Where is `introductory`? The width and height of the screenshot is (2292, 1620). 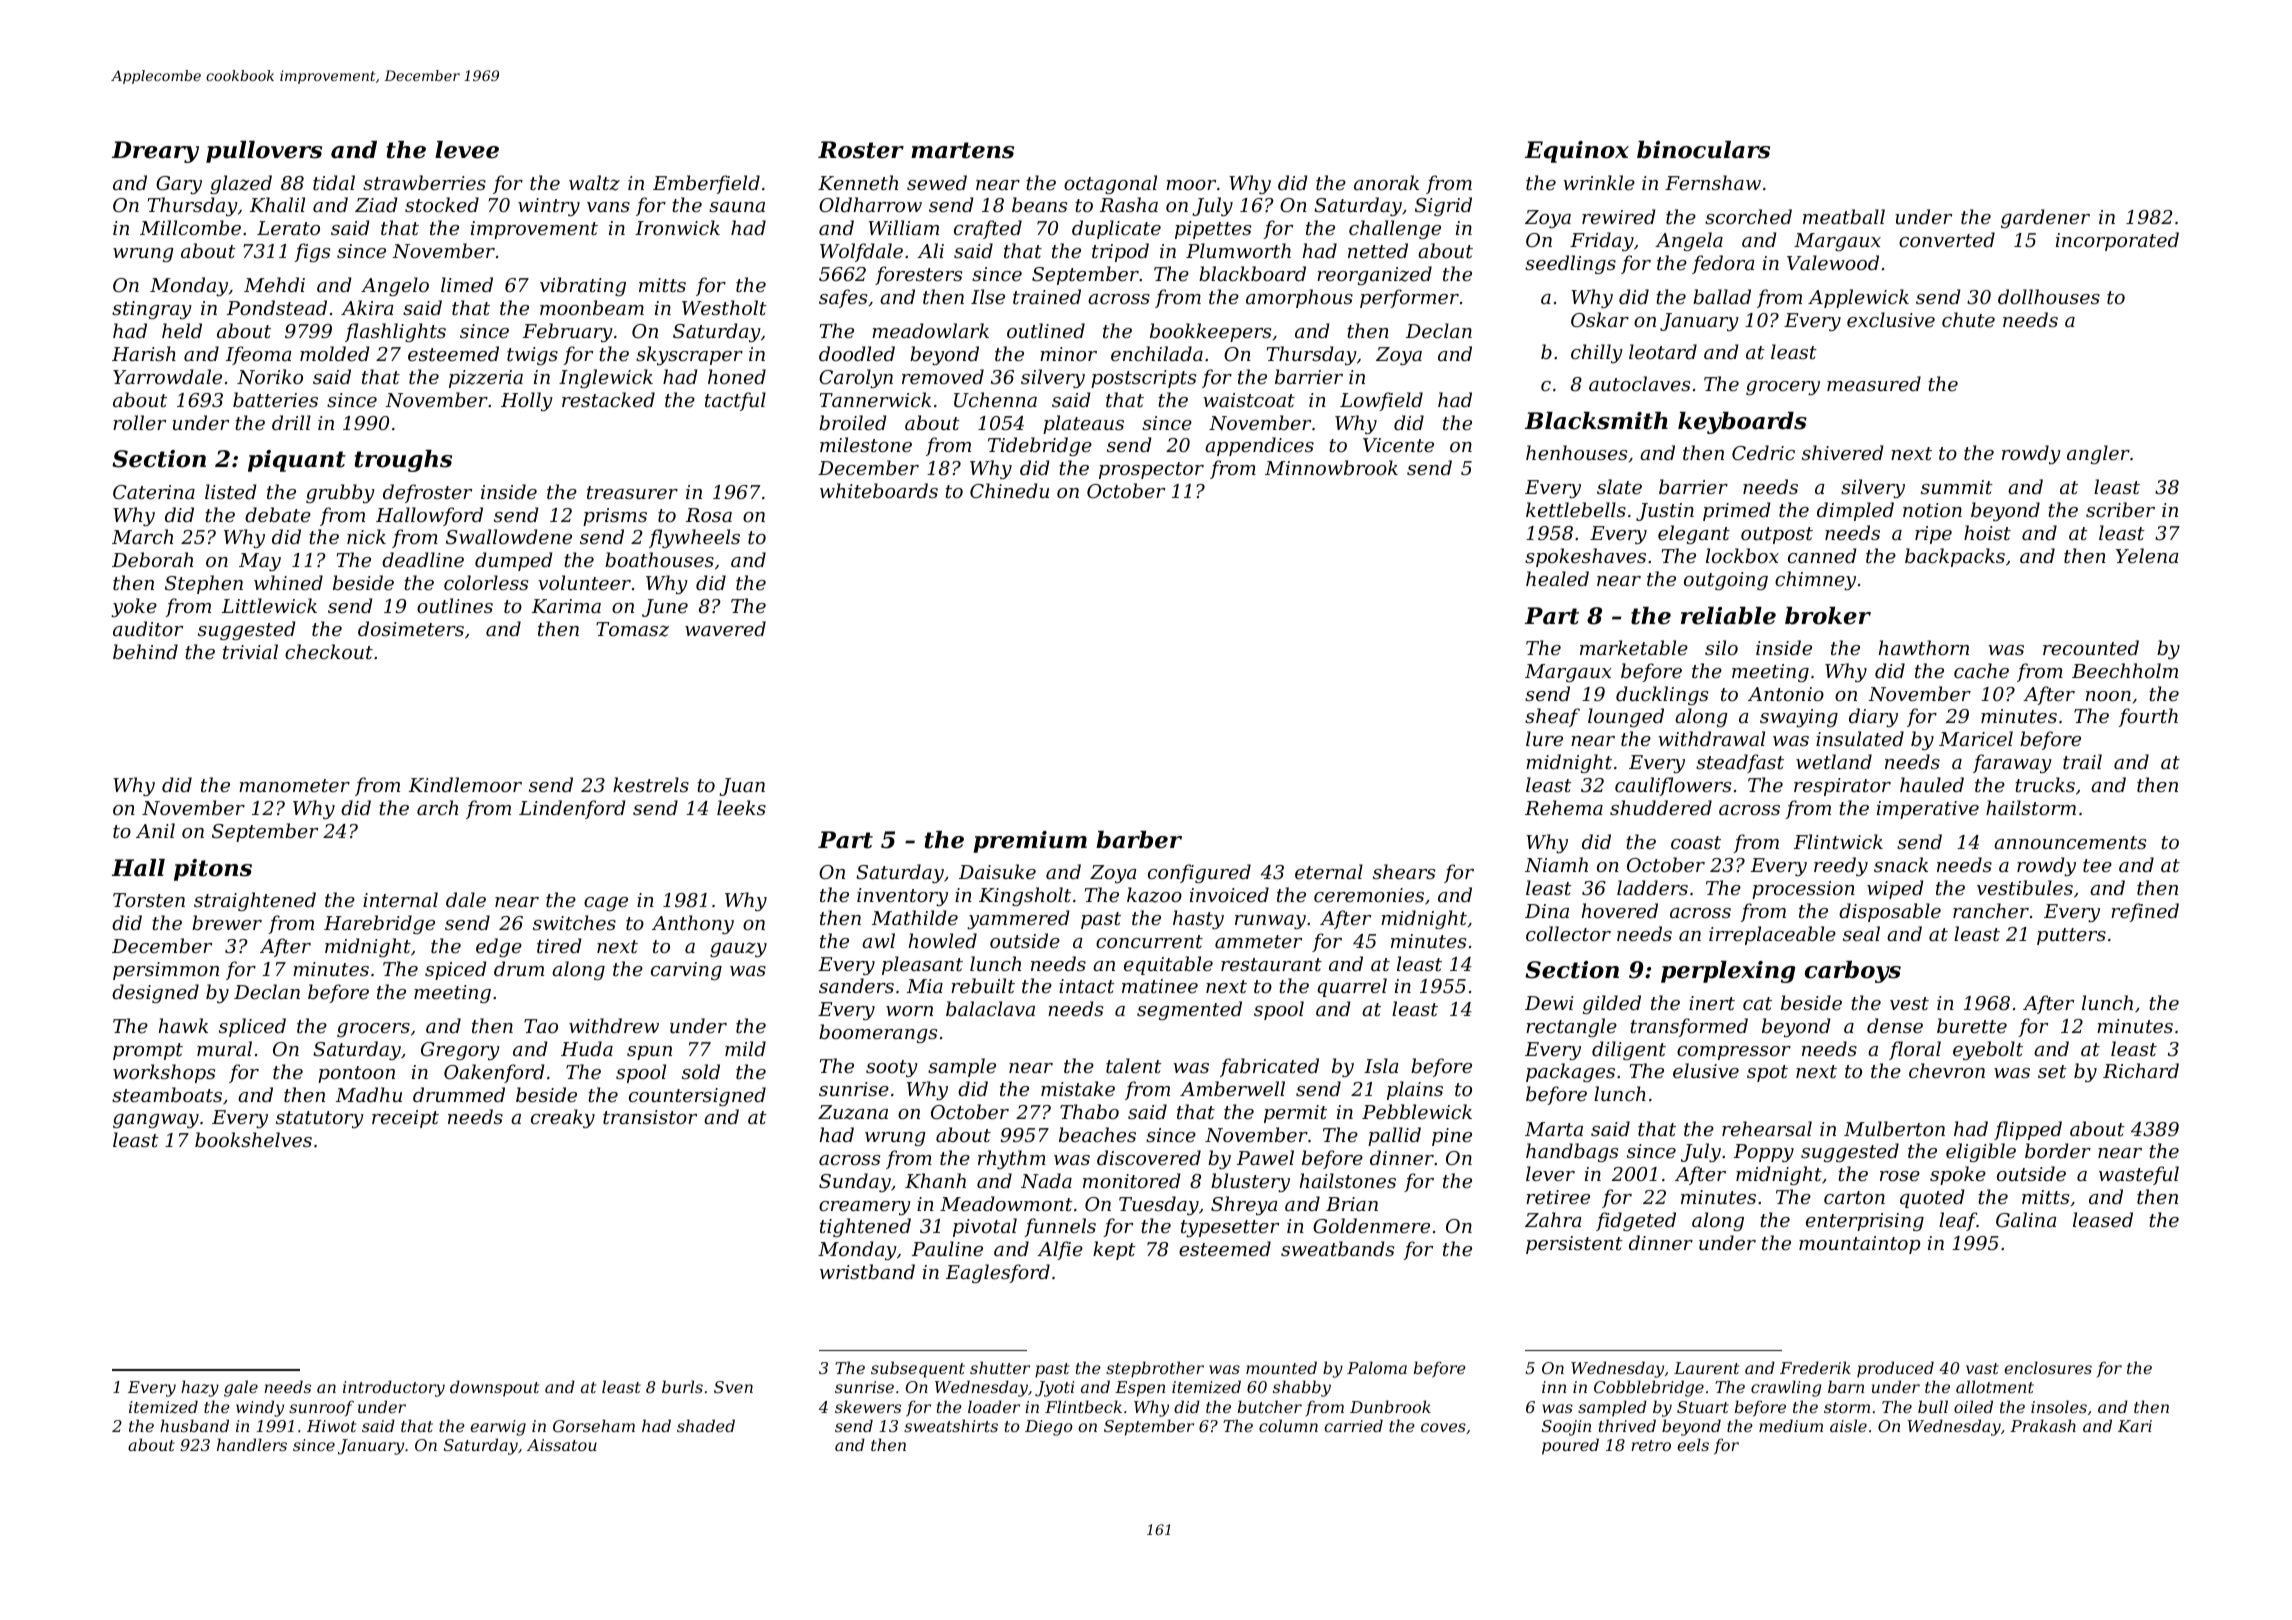
introductory is located at coordinates (394, 1388).
